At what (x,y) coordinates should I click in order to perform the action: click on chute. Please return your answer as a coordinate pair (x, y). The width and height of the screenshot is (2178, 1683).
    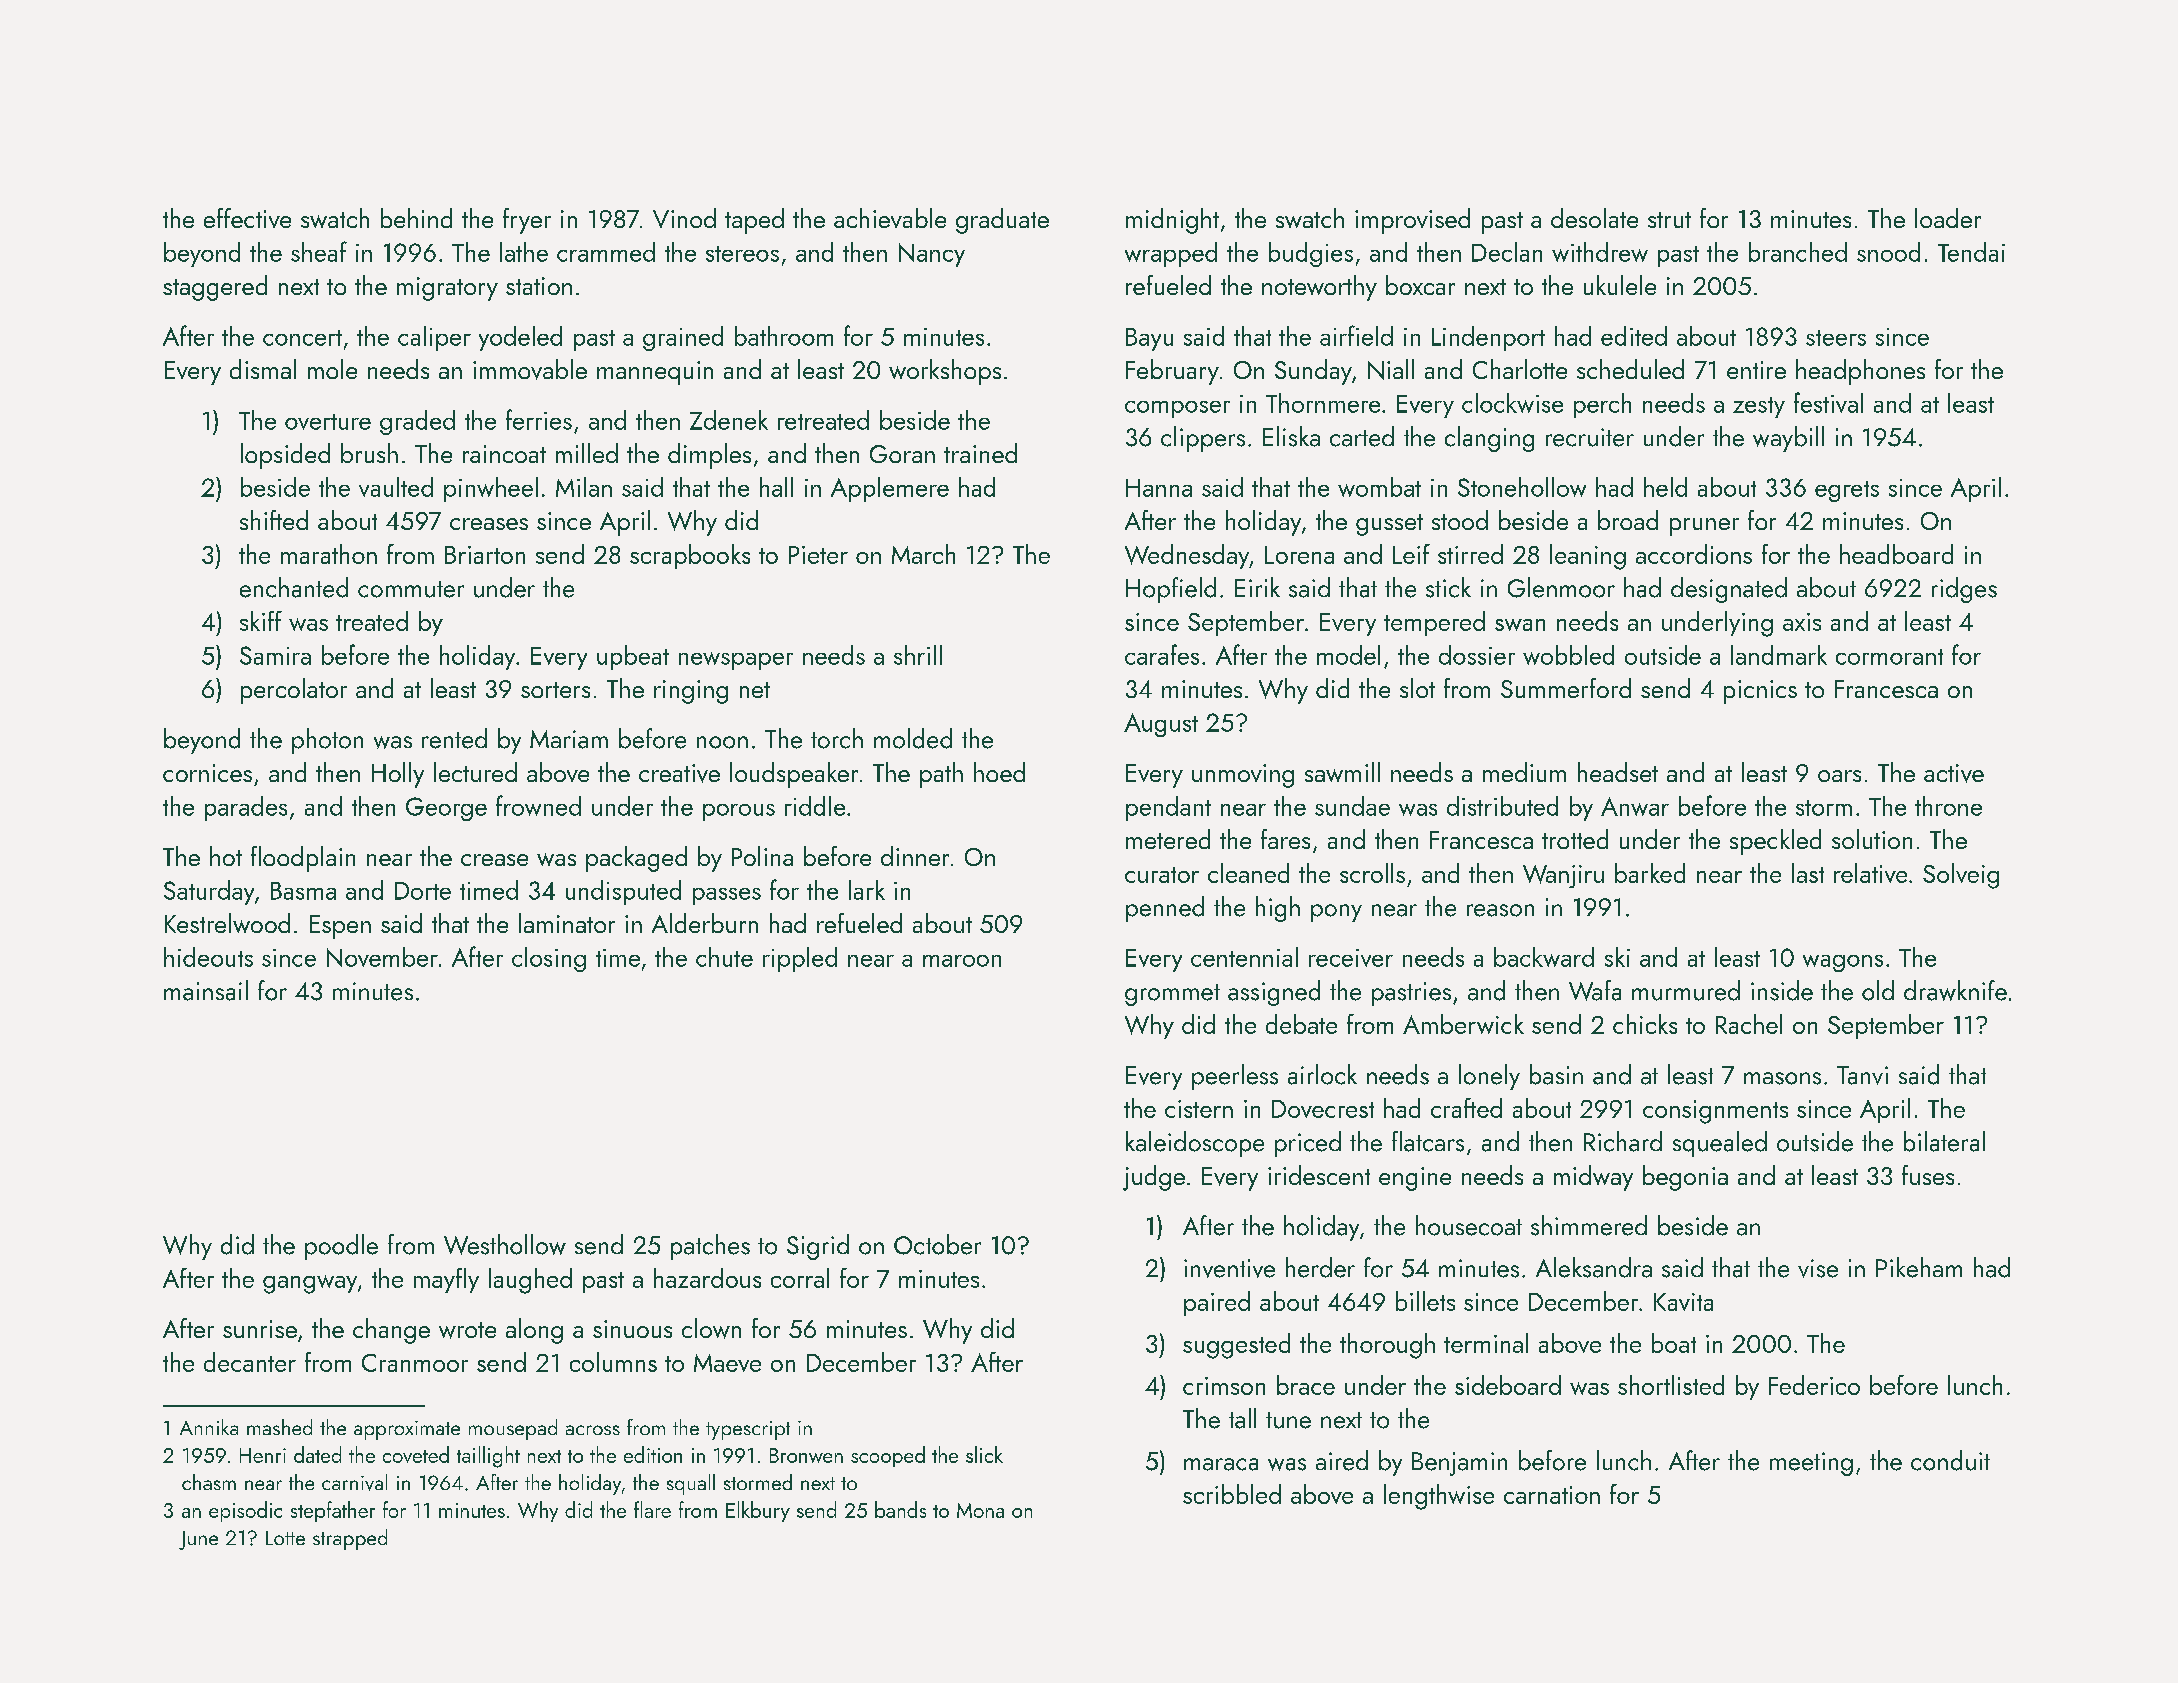
    Looking at the image, I should click on (724, 957).
